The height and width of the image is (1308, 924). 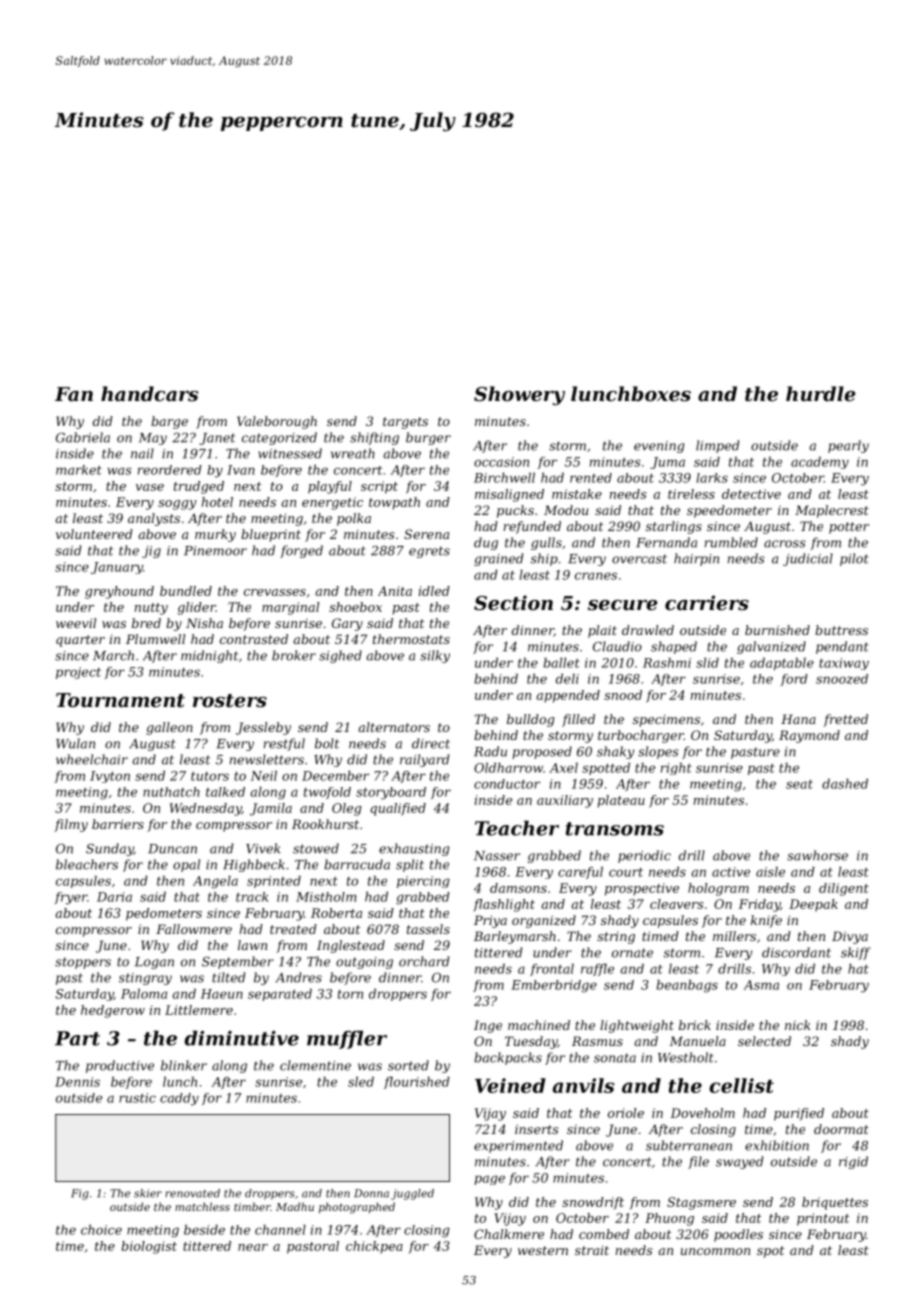 I want to click on December, so click(x=335, y=776).
